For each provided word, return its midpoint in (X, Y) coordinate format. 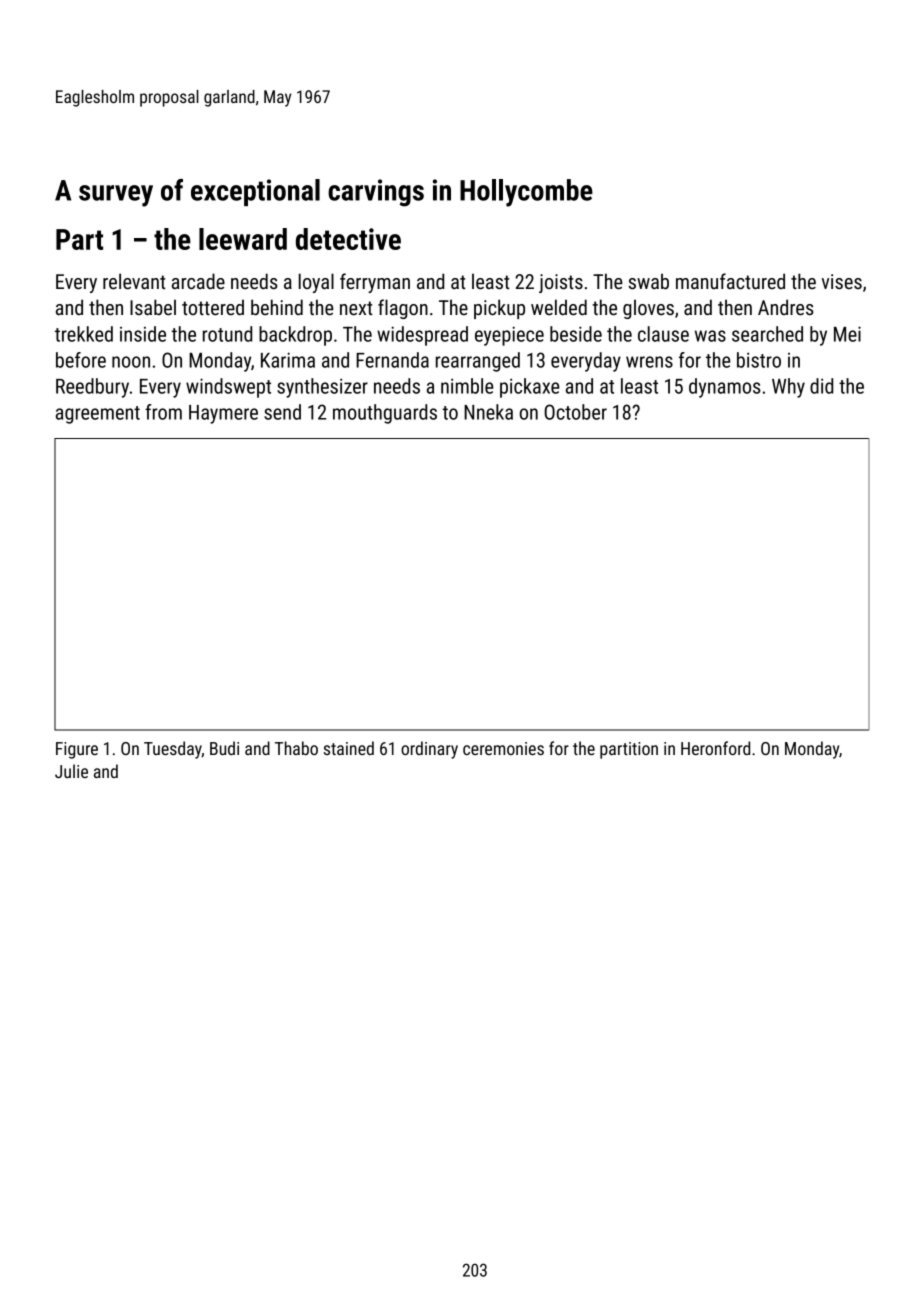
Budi (224, 748)
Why (788, 388)
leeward (243, 239)
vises (842, 281)
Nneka (488, 412)
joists (561, 283)
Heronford (715, 748)
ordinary (429, 750)
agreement (98, 415)
